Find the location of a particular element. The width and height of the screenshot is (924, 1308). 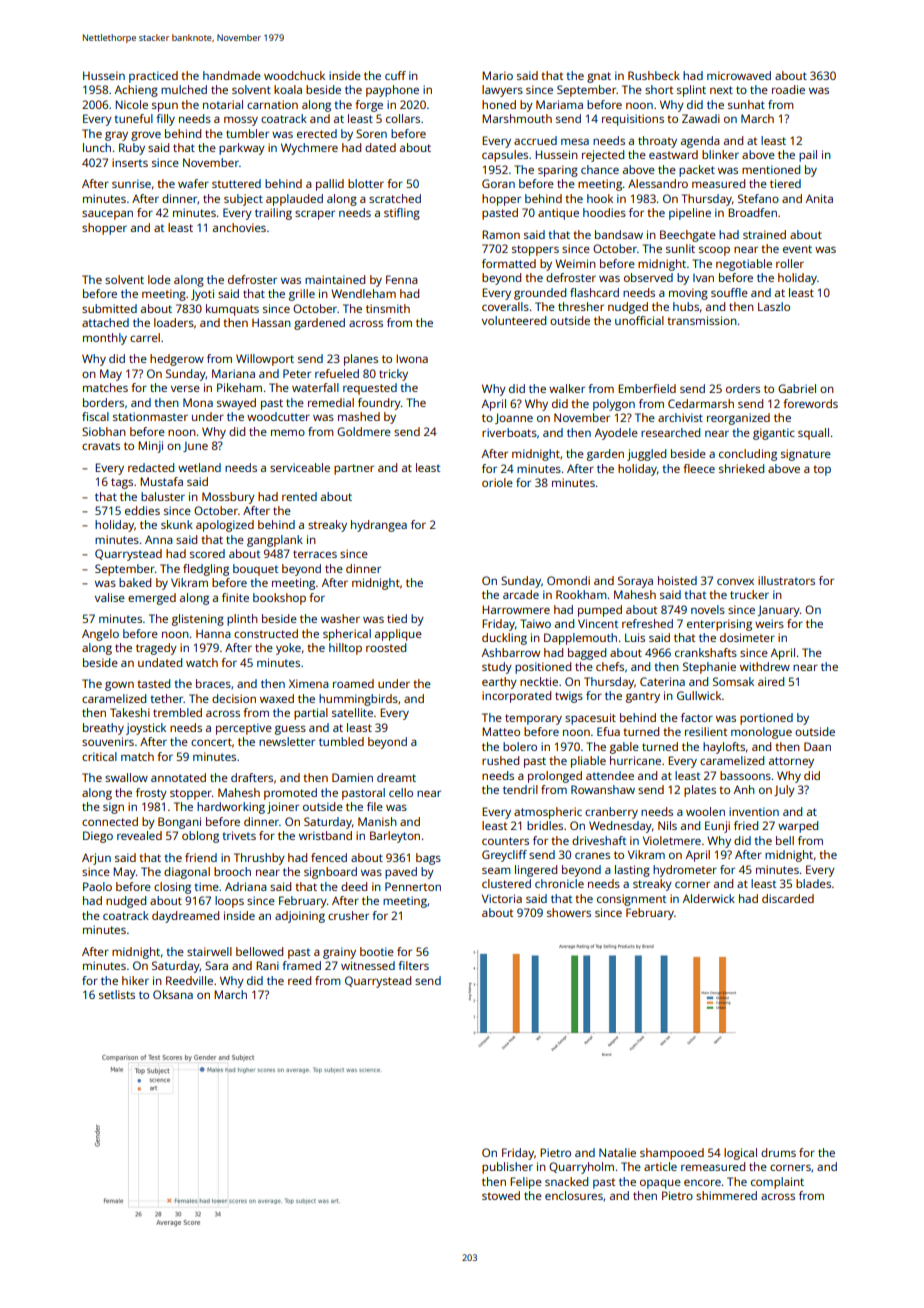

Angelo is located at coordinates (100, 635).
